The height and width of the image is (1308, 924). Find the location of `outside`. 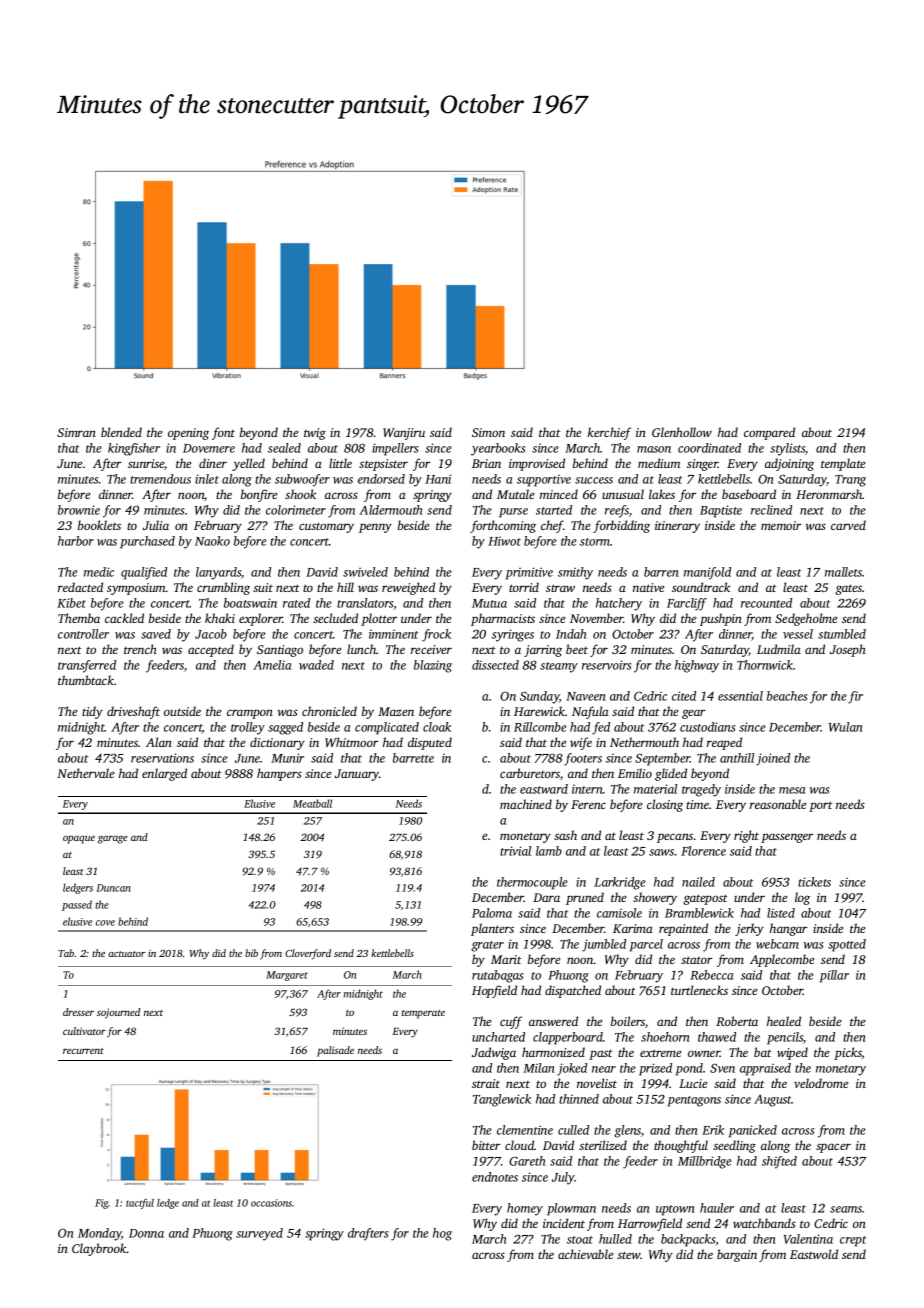

outside is located at coordinates (182, 711).
